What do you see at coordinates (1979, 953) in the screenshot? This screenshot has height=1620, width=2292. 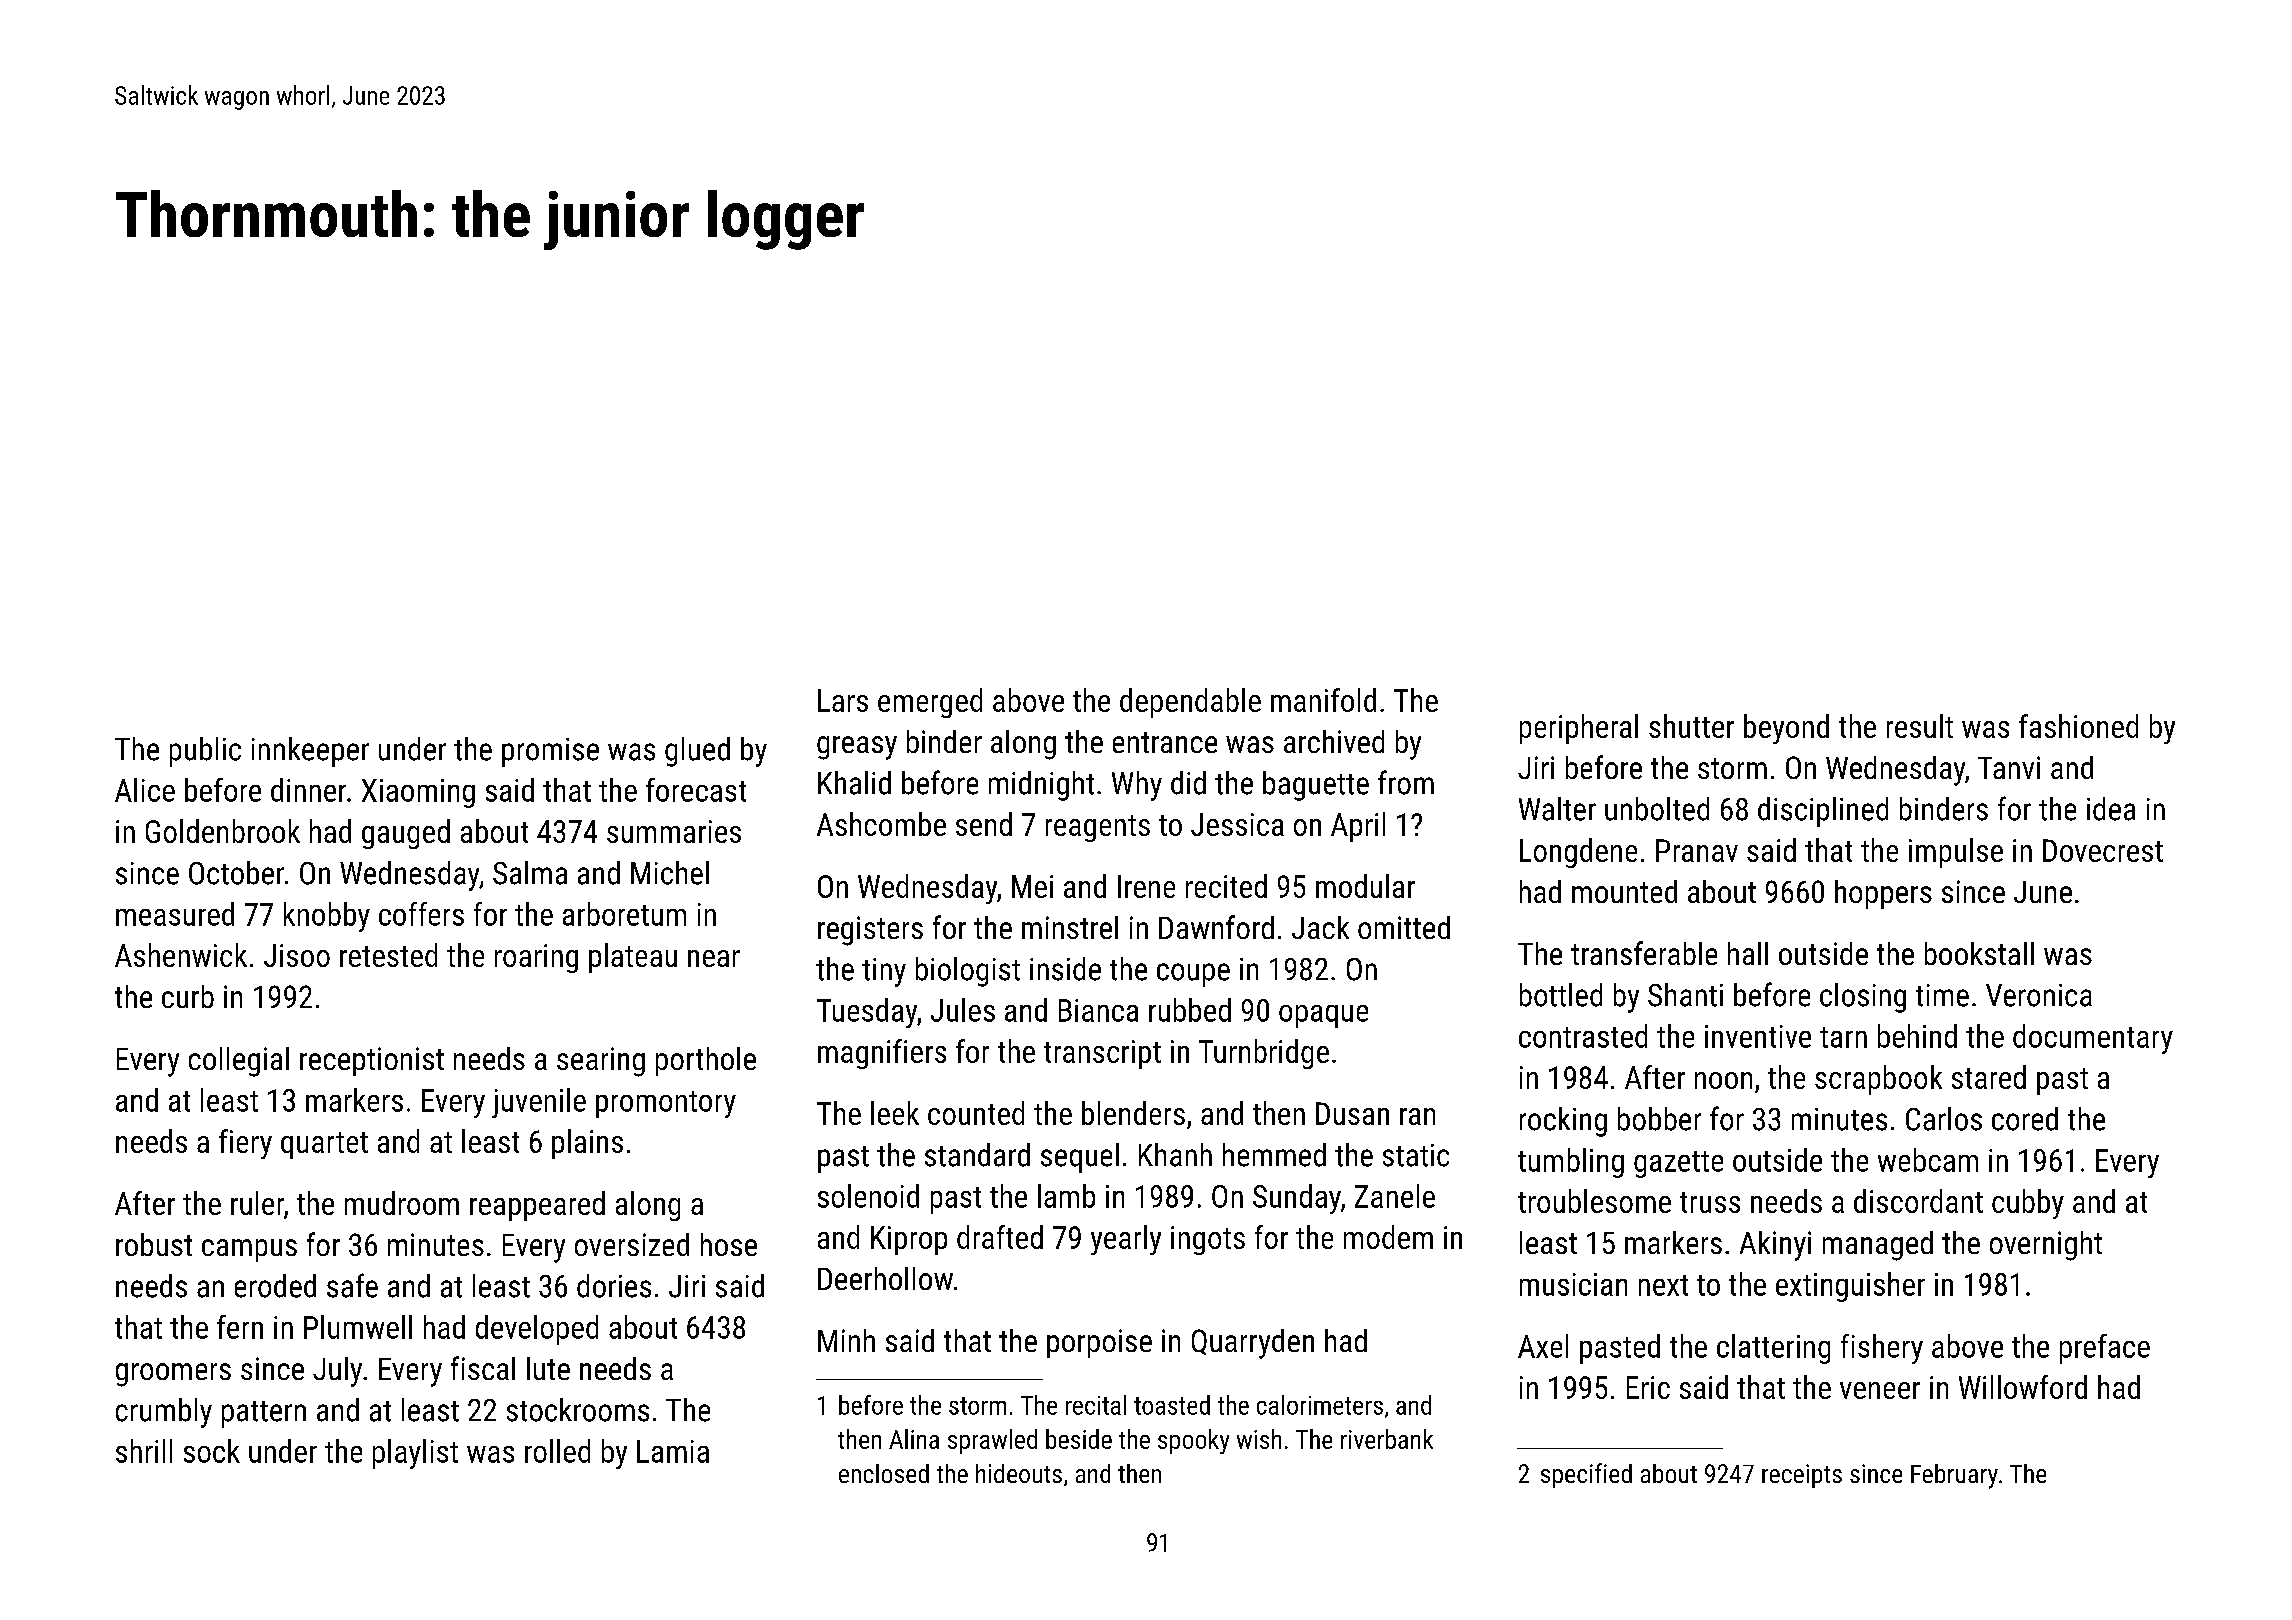 I see `bookstall` at bounding box center [1979, 953].
